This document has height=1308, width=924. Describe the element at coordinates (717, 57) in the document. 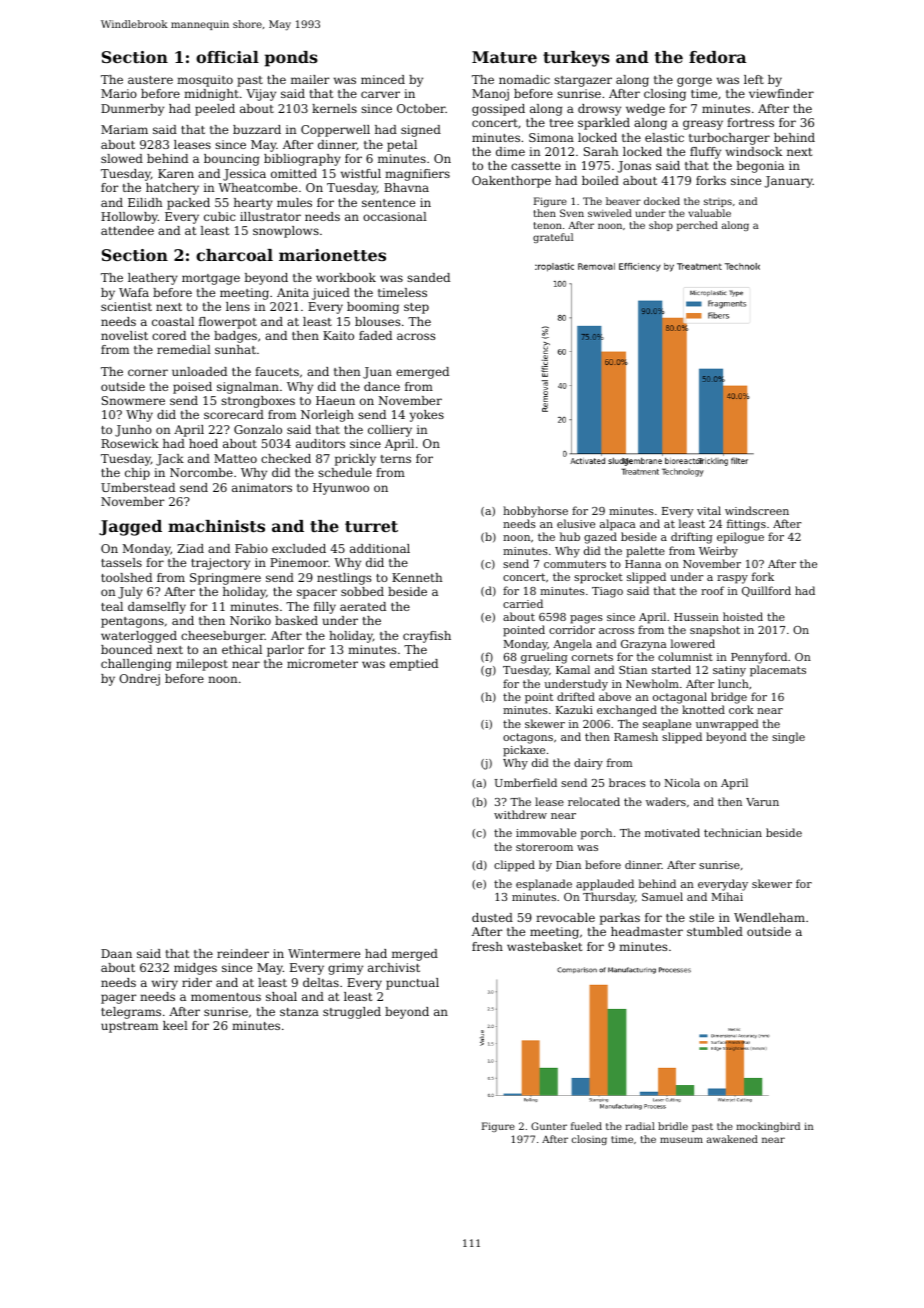

I see `fedora` at that location.
